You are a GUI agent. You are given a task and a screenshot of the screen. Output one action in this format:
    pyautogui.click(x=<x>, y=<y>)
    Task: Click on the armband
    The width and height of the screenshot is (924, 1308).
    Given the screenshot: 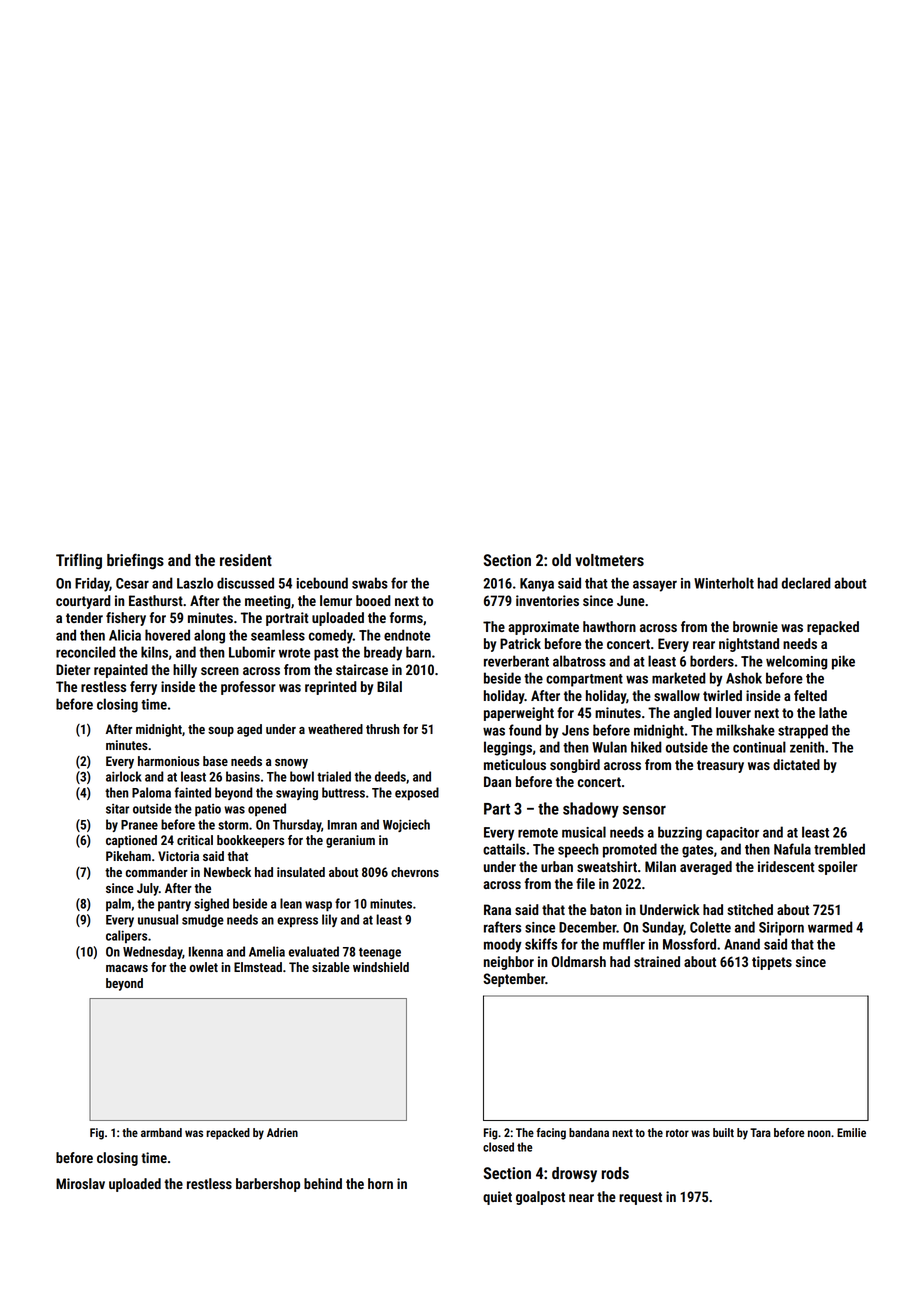 What is the action you would take?
    pyautogui.click(x=161, y=1132)
